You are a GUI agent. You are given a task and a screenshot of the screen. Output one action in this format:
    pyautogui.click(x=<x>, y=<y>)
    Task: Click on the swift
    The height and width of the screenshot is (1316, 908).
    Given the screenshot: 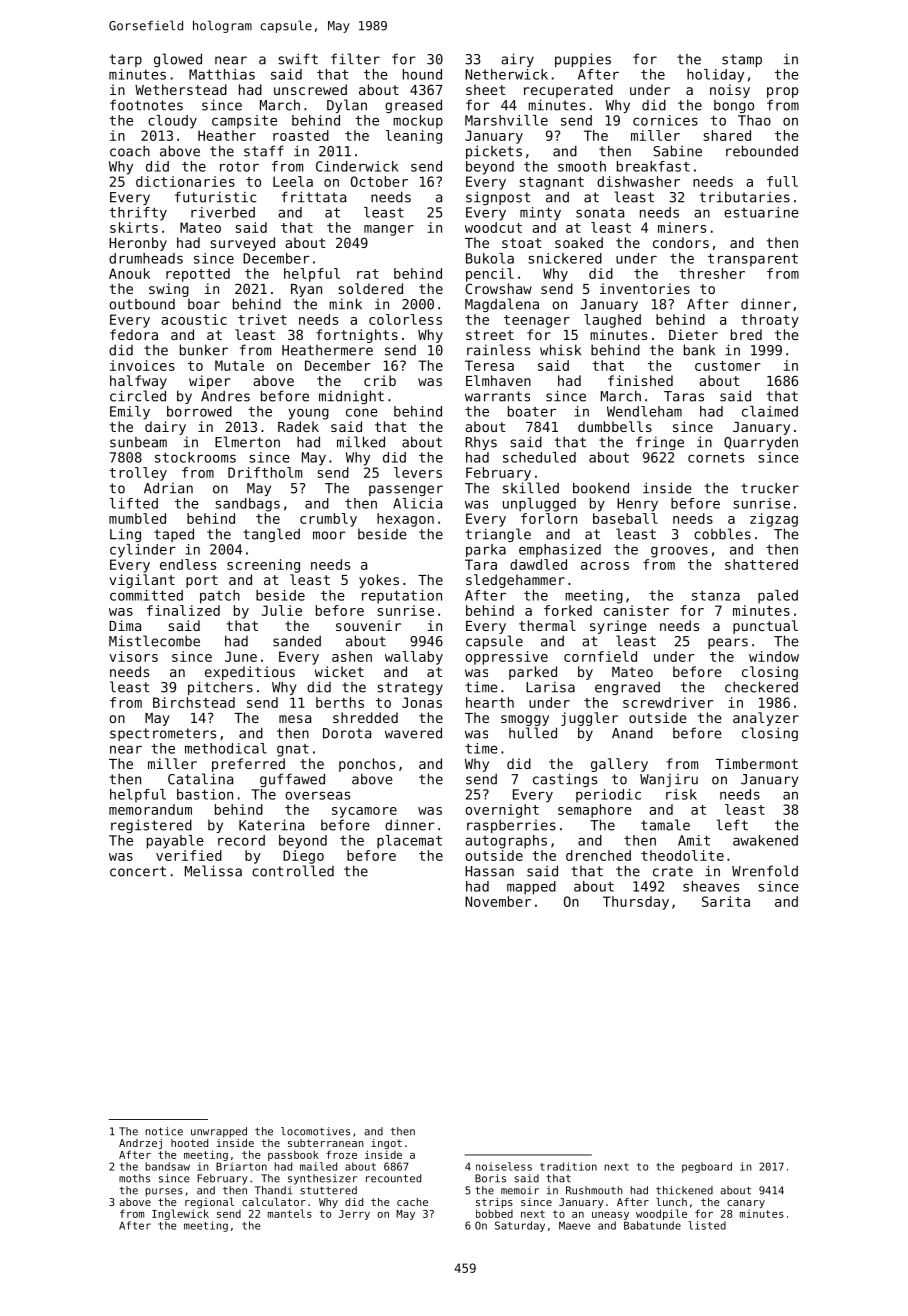 What is the action you would take?
    pyautogui.click(x=298, y=59)
